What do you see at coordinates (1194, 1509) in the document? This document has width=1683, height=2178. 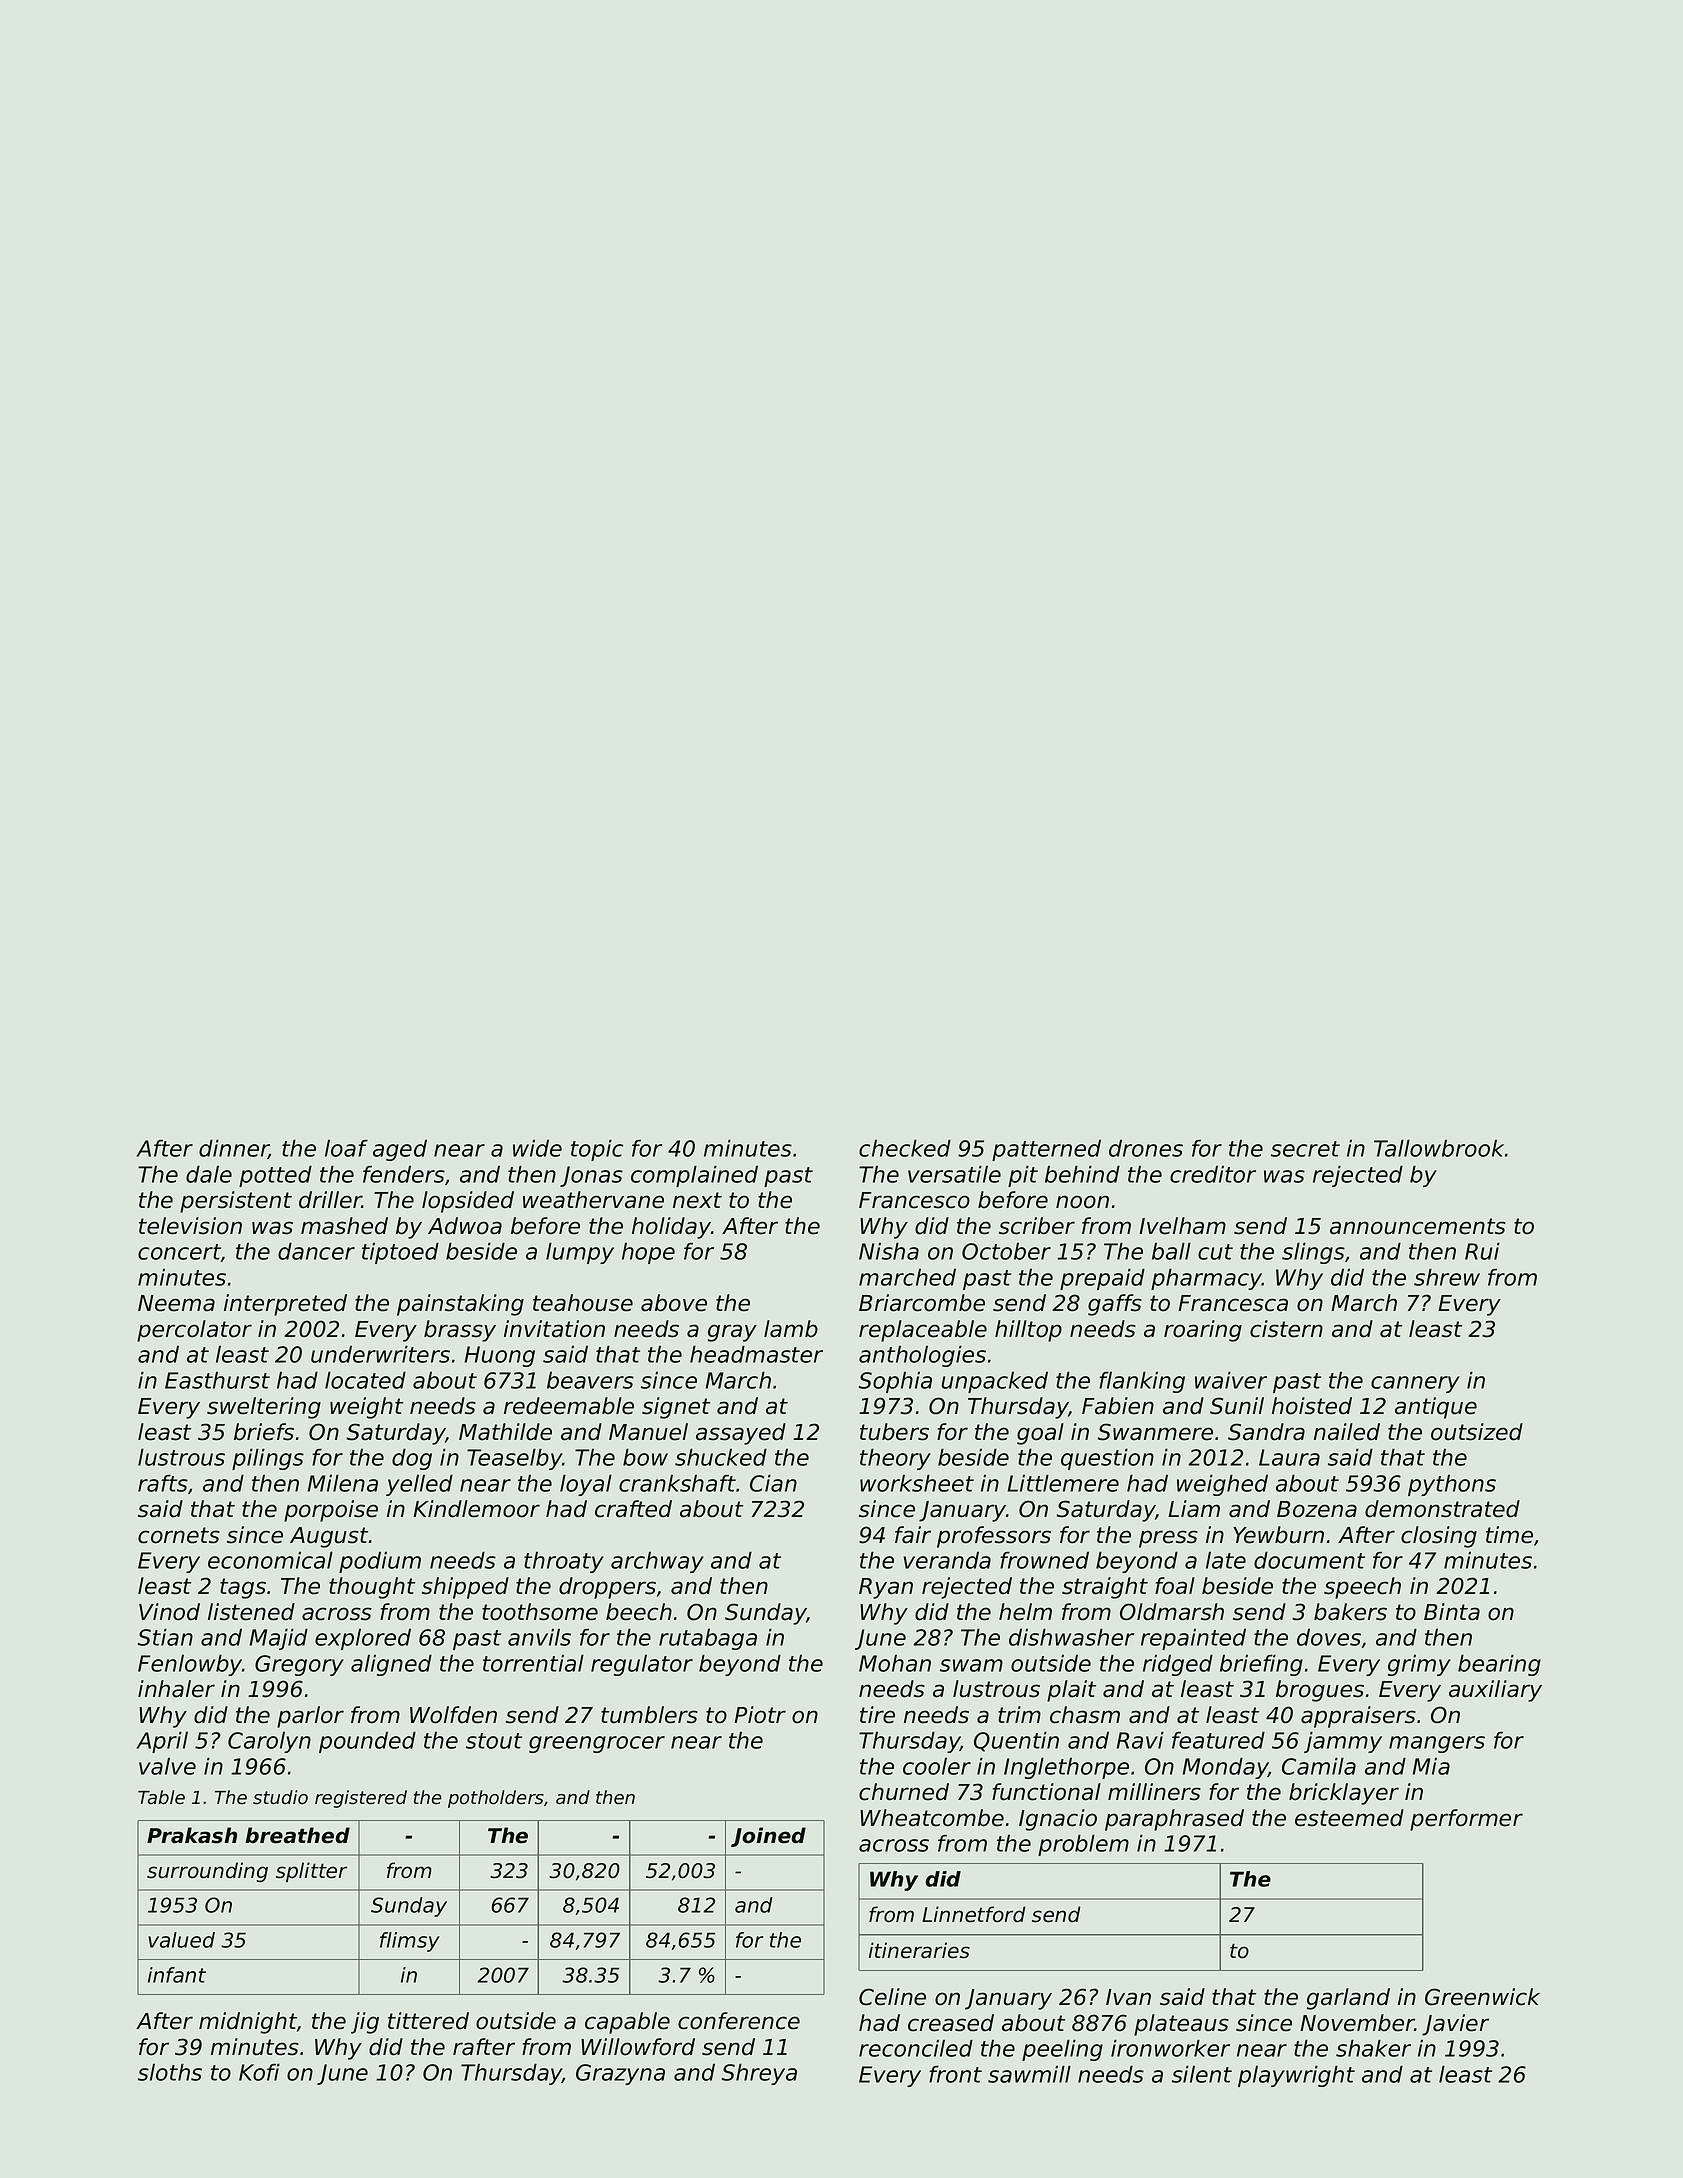 I see `Liam` at bounding box center [1194, 1509].
